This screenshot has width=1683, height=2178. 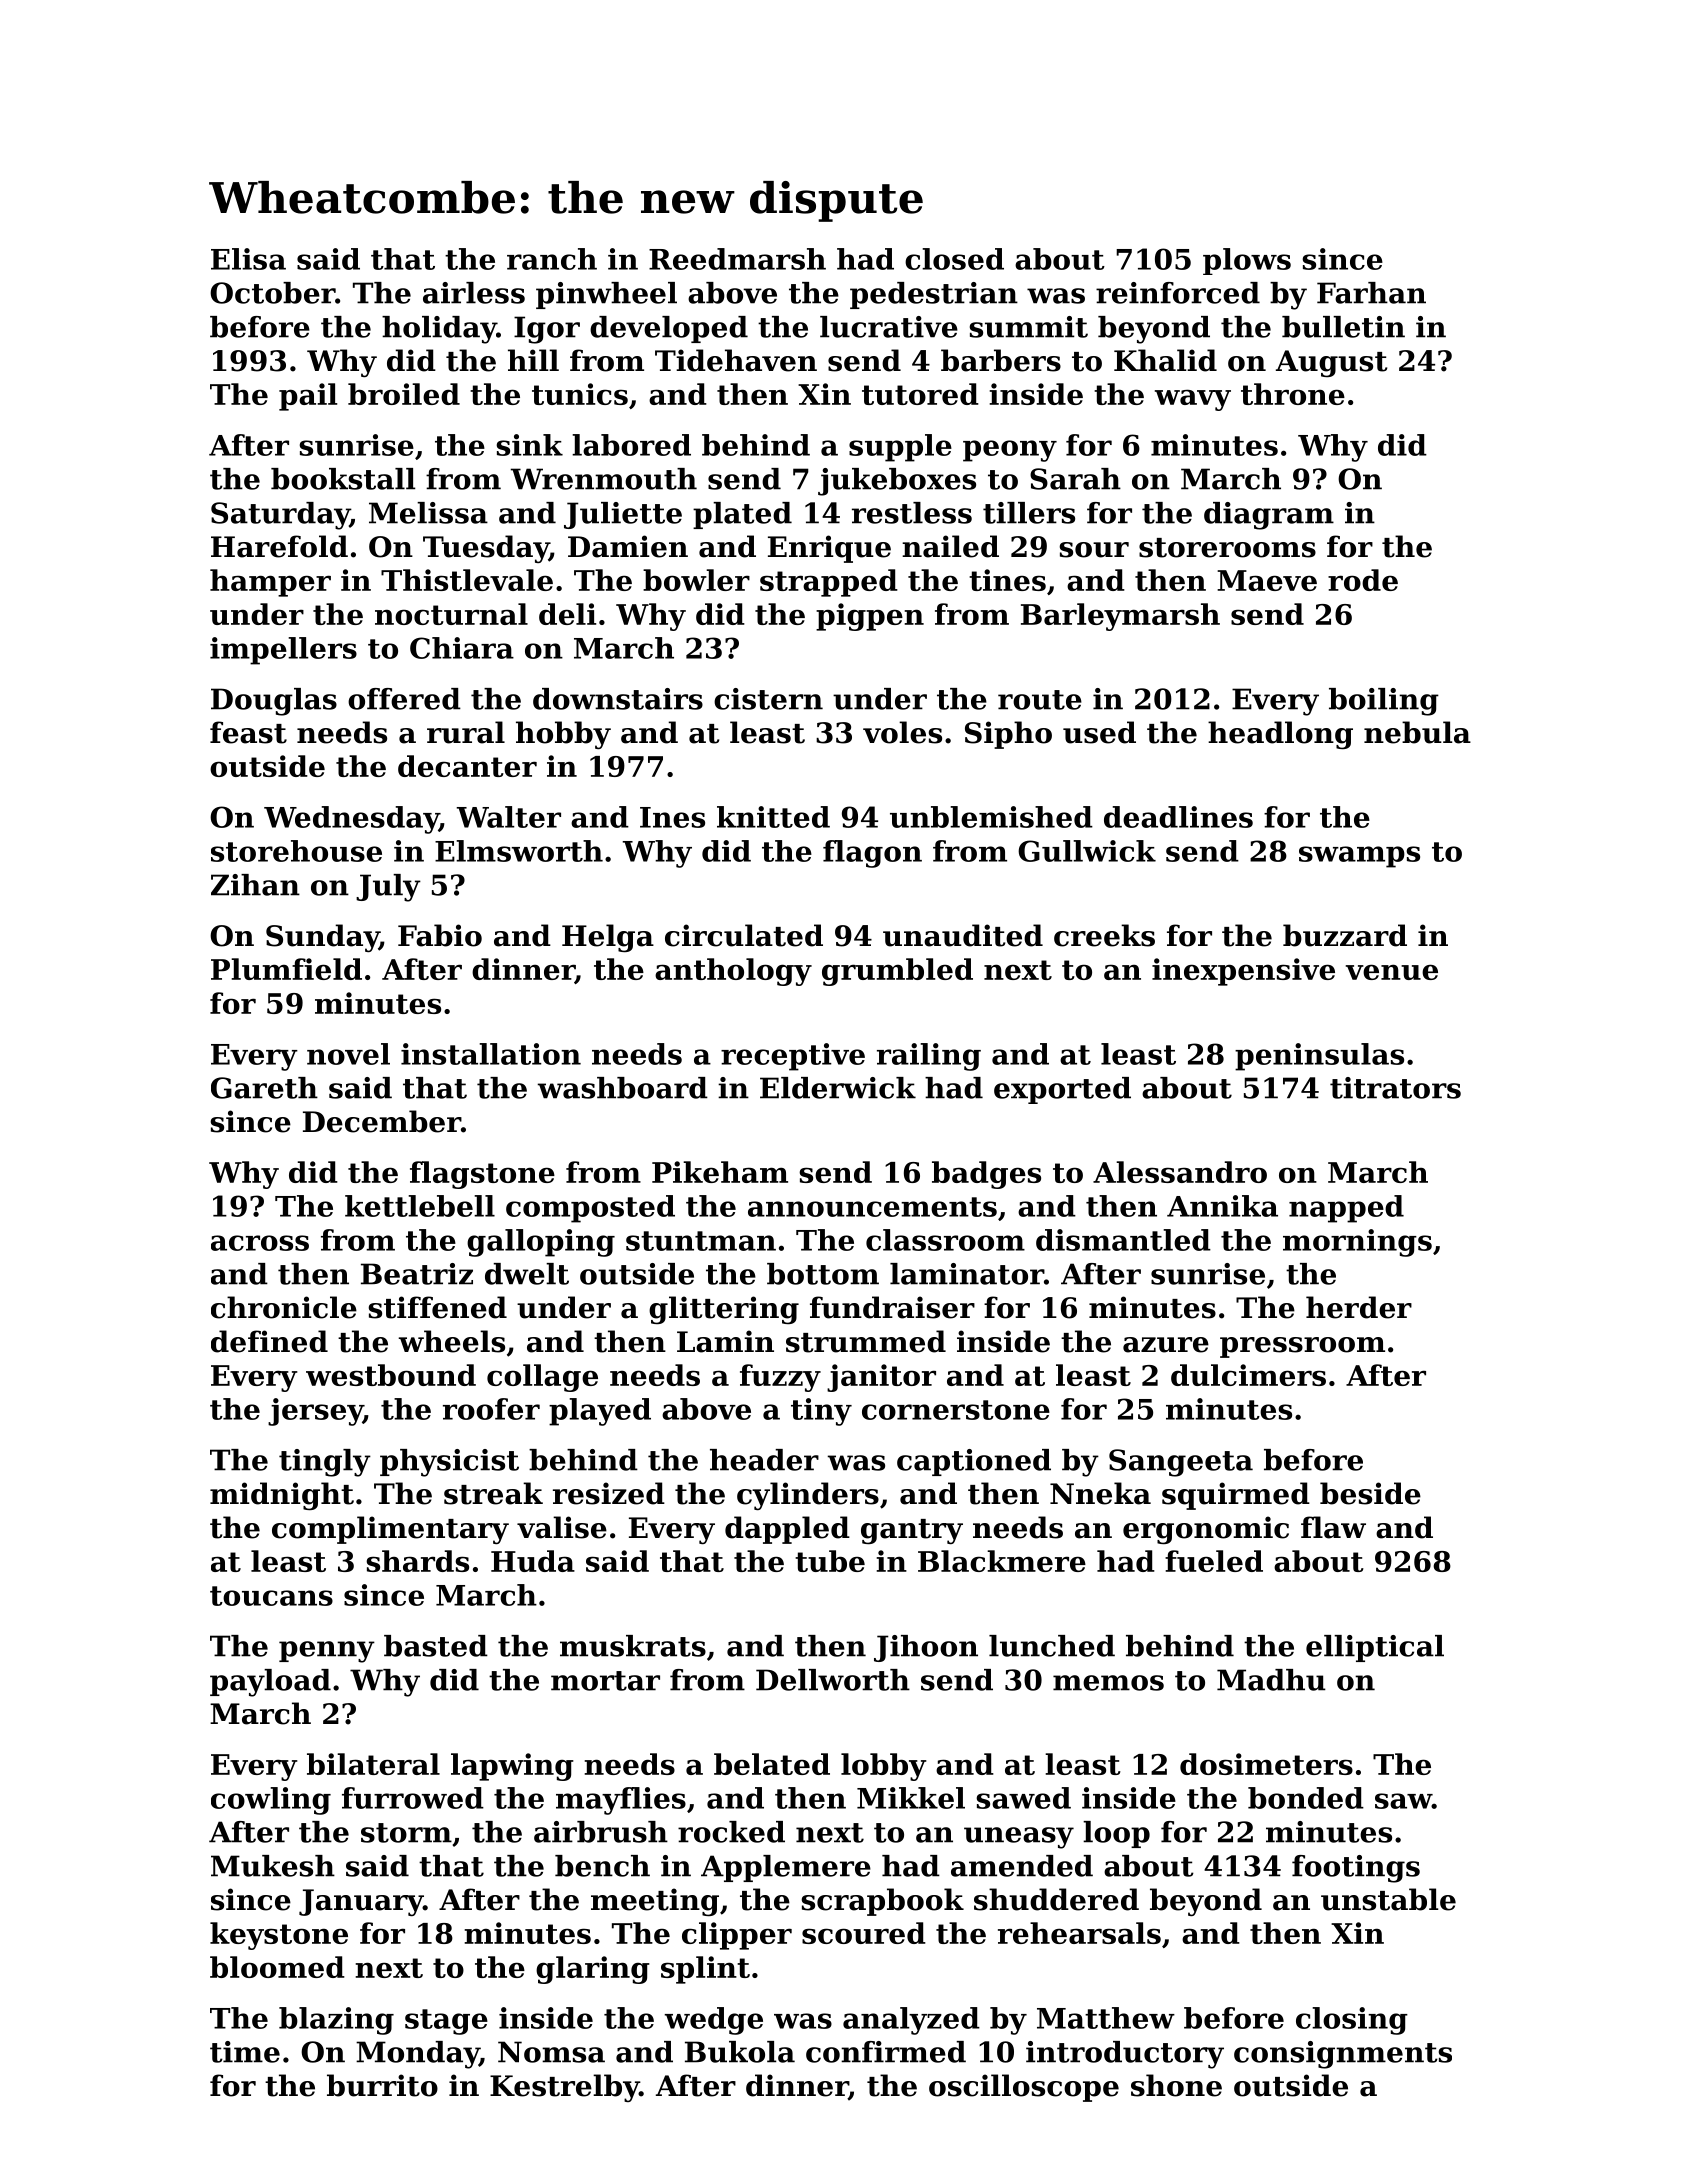 What do you see at coordinates (954, 259) in the screenshot?
I see `closed` at bounding box center [954, 259].
